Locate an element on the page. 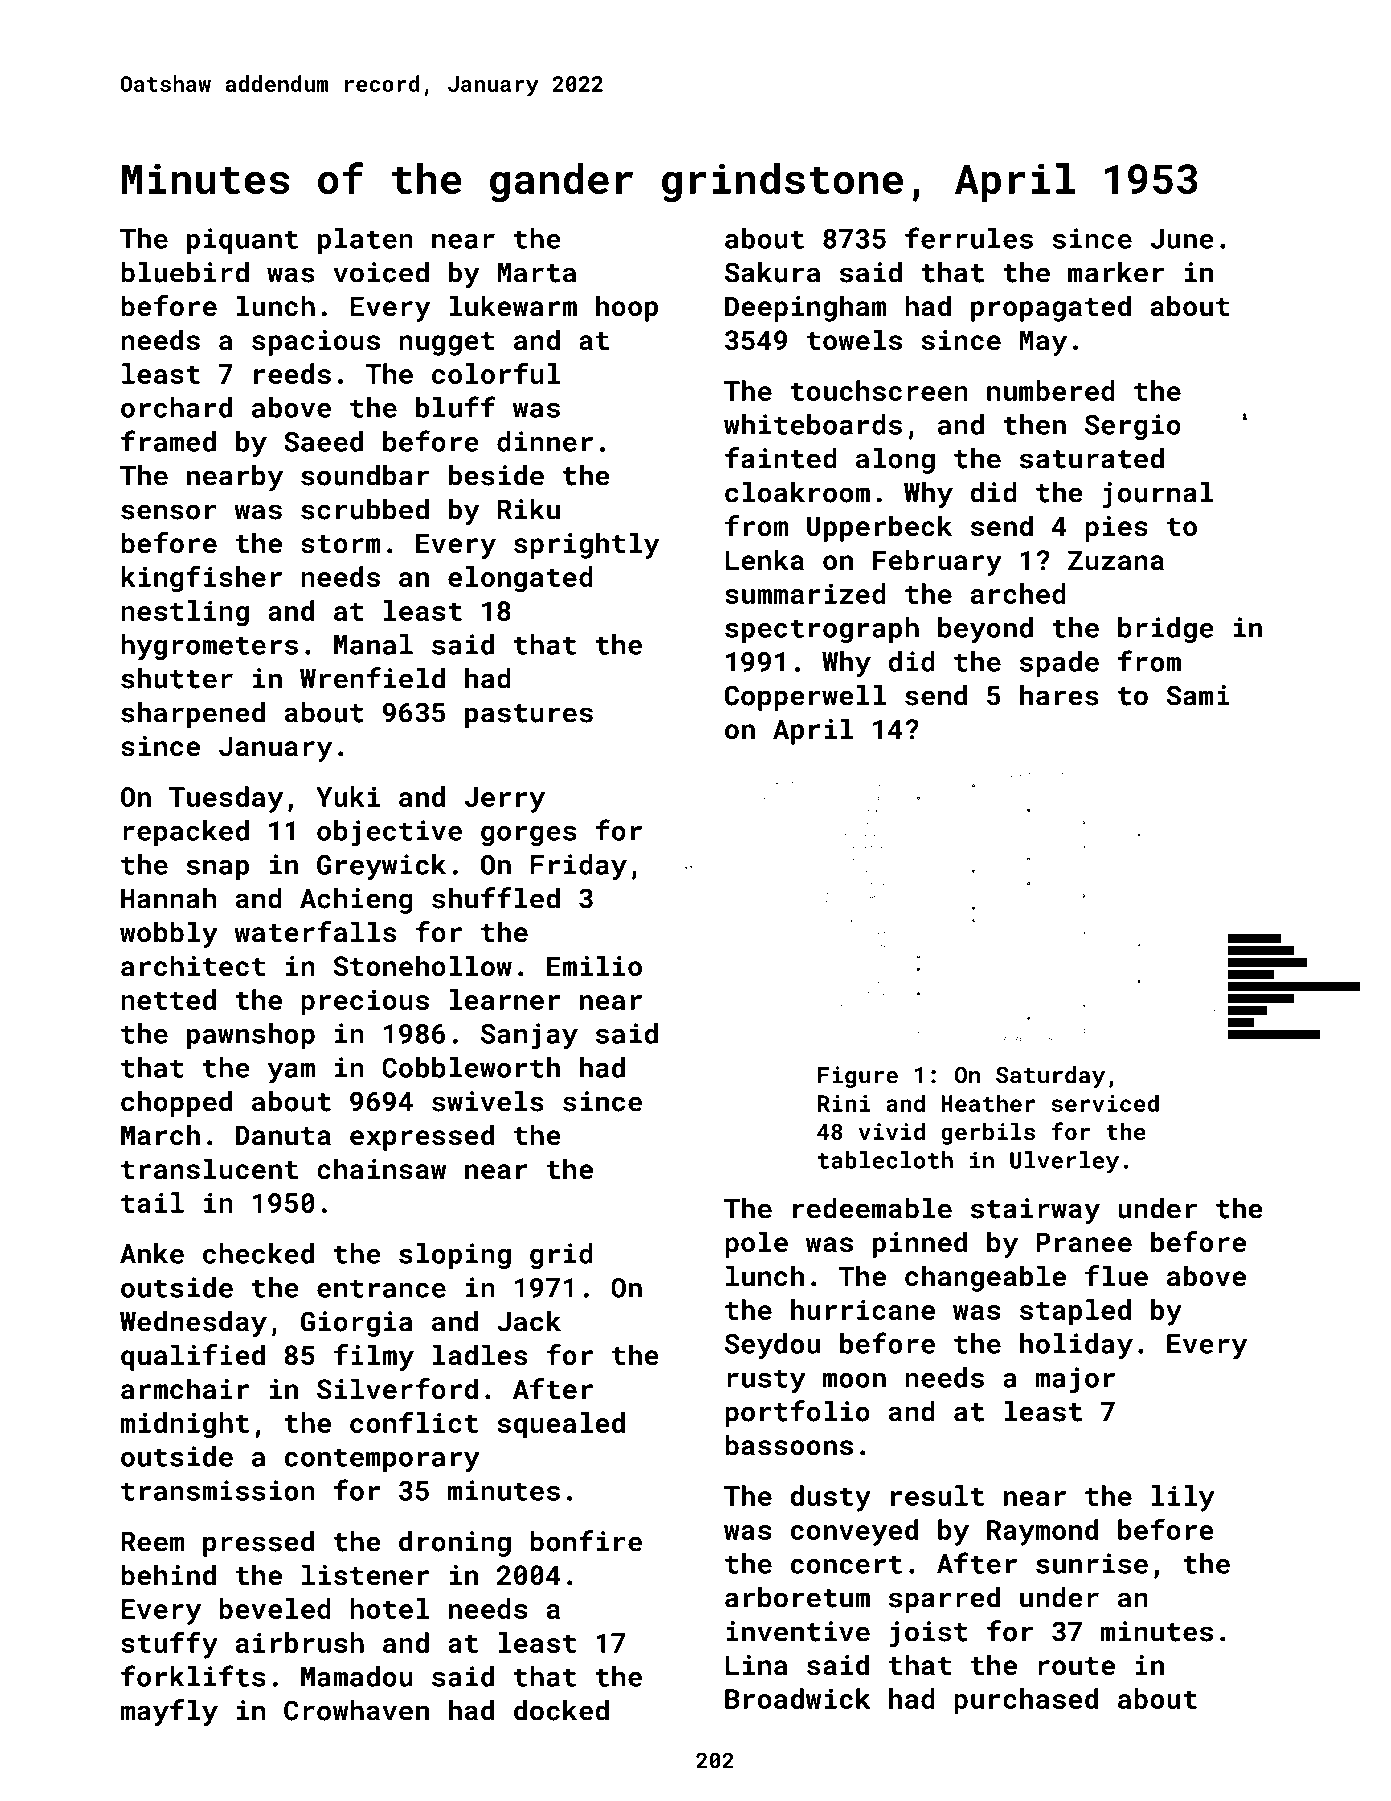 This image has height=1801, width=1391. sensor is located at coordinates (169, 512).
